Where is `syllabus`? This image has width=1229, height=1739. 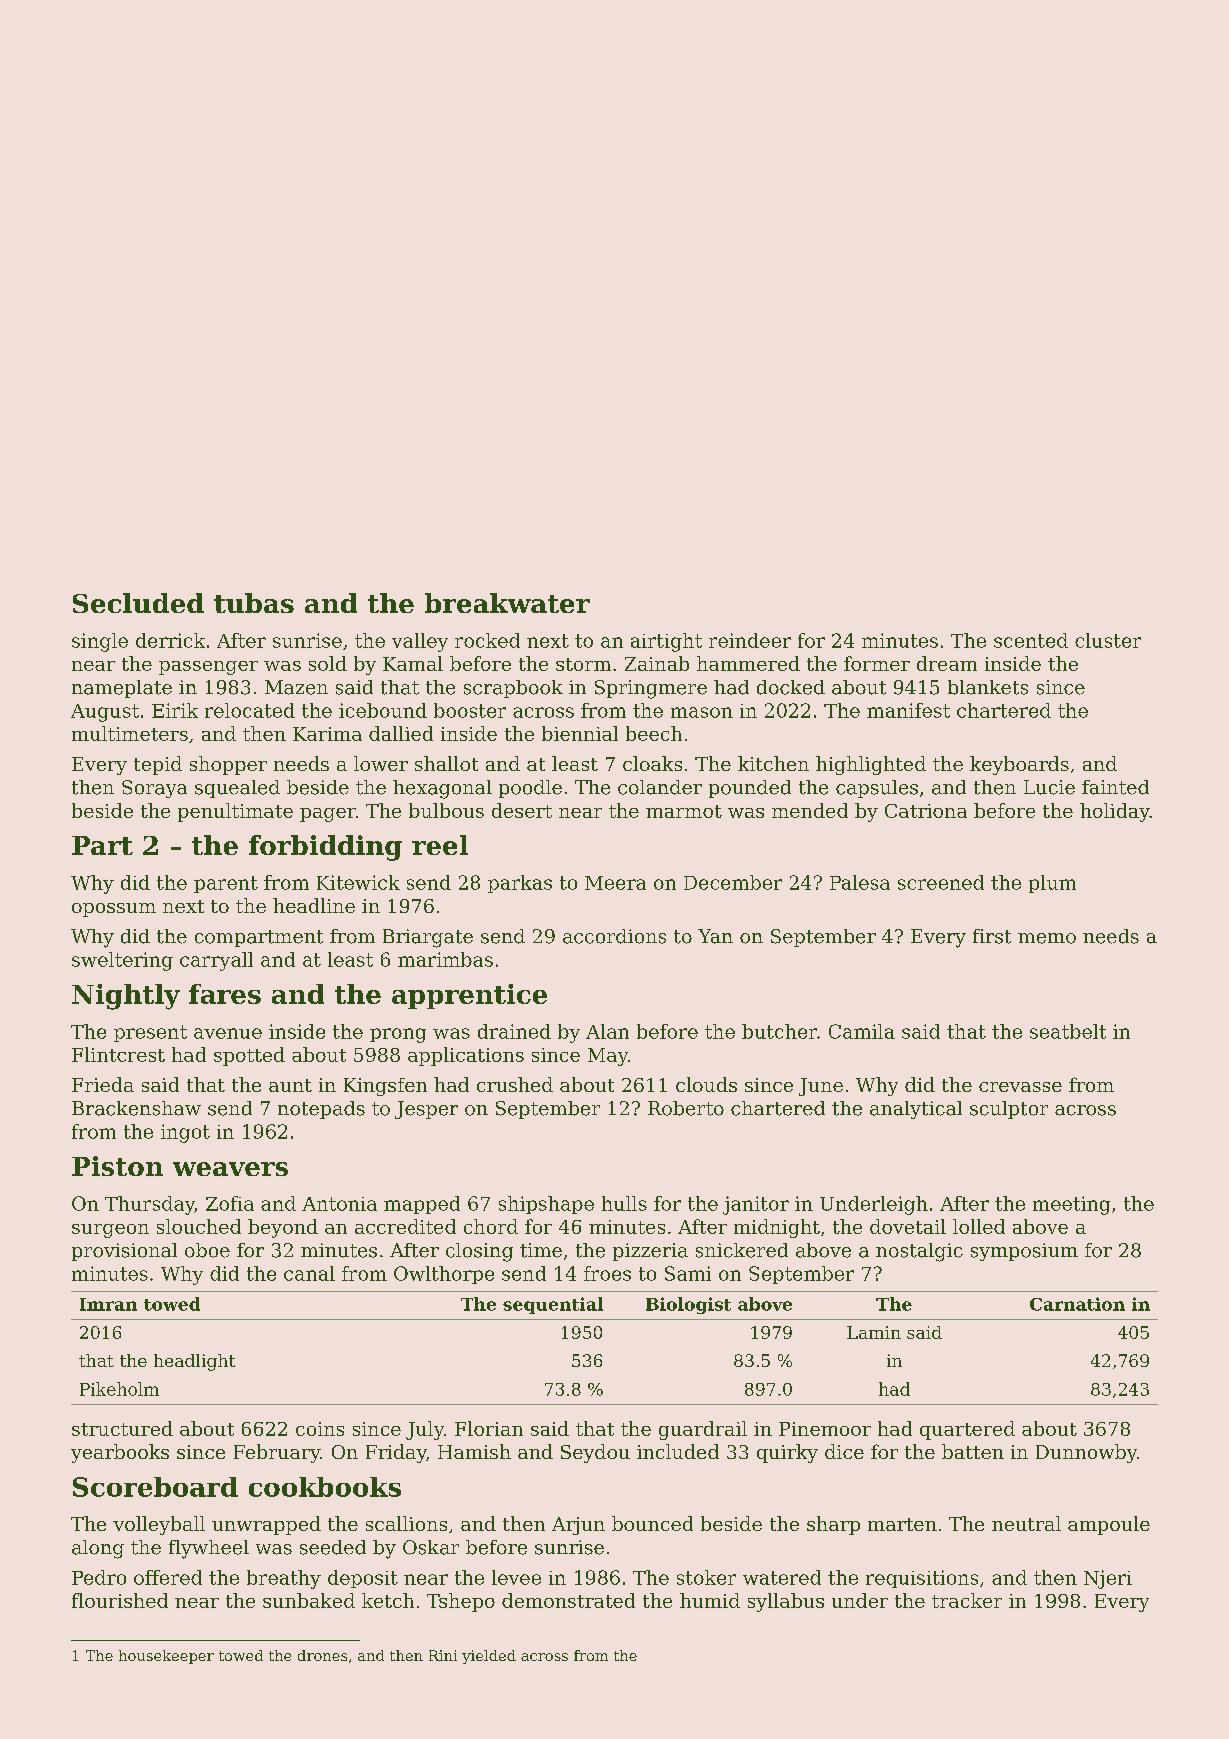 syllabus is located at coordinates (786, 1602).
